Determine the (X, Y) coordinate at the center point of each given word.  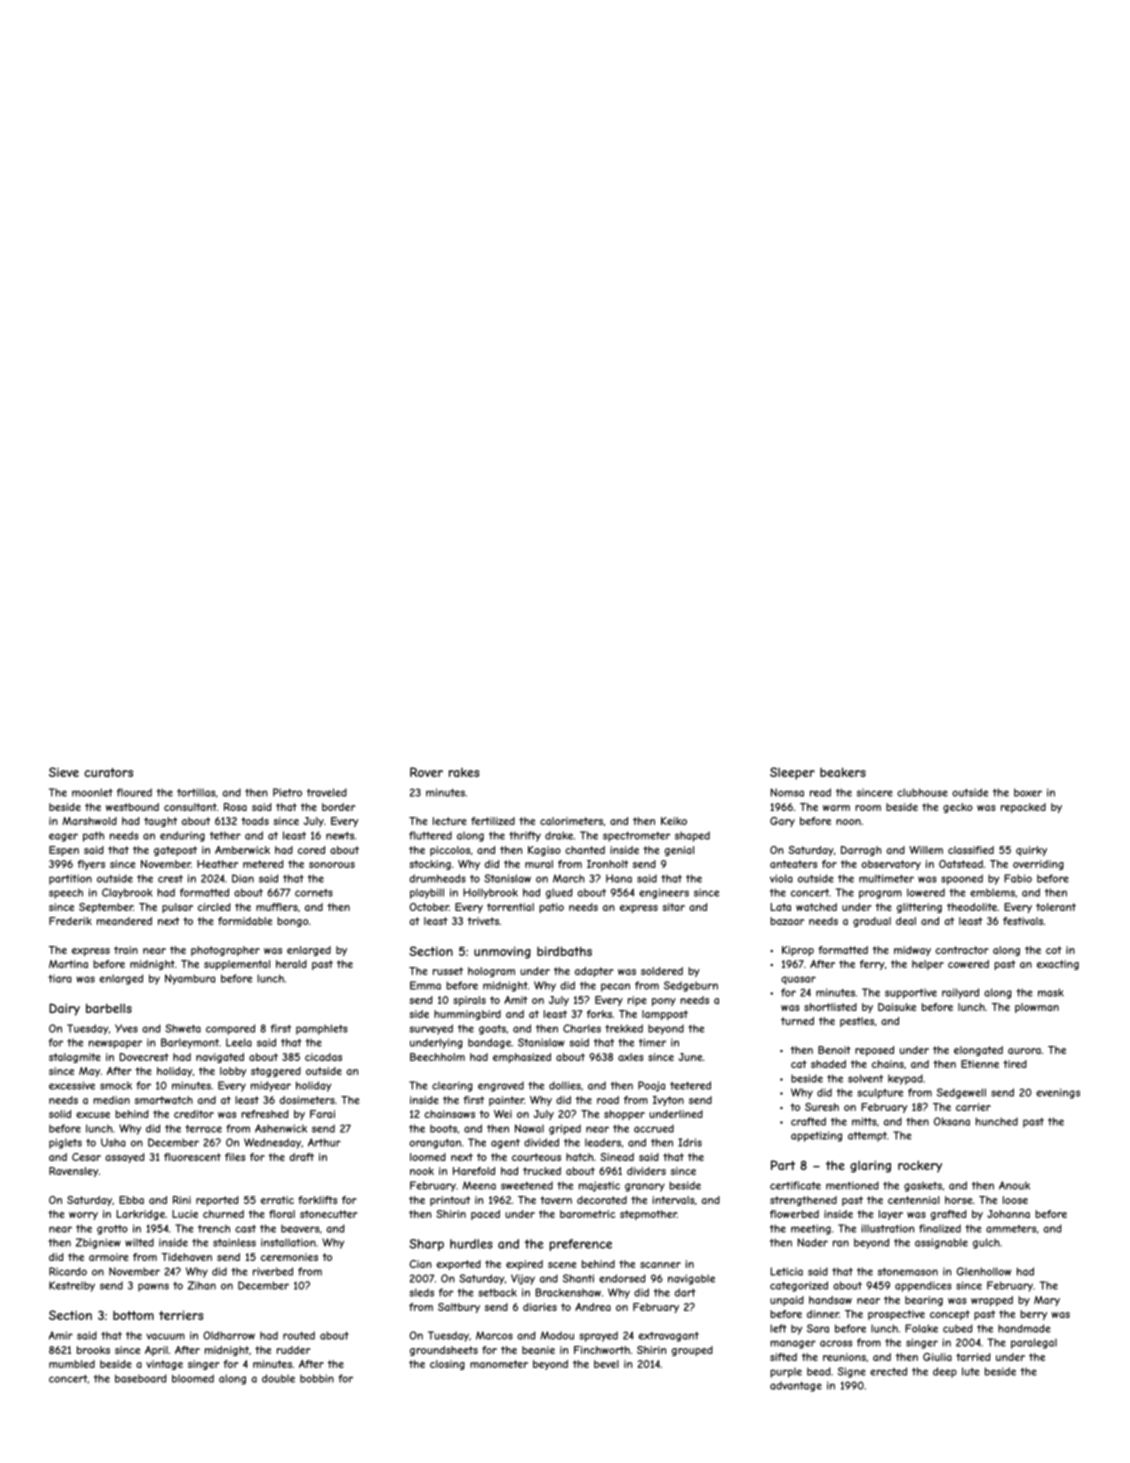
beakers (843, 772)
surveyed (431, 1029)
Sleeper (792, 773)
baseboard (141, 1378)
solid (60, 1114)
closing (447, 1365)
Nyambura (190, 979)
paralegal (1034, 1343)
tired (1015, 1064)
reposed (874, 1051)
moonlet (92, 792)
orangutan (435, 1144)
